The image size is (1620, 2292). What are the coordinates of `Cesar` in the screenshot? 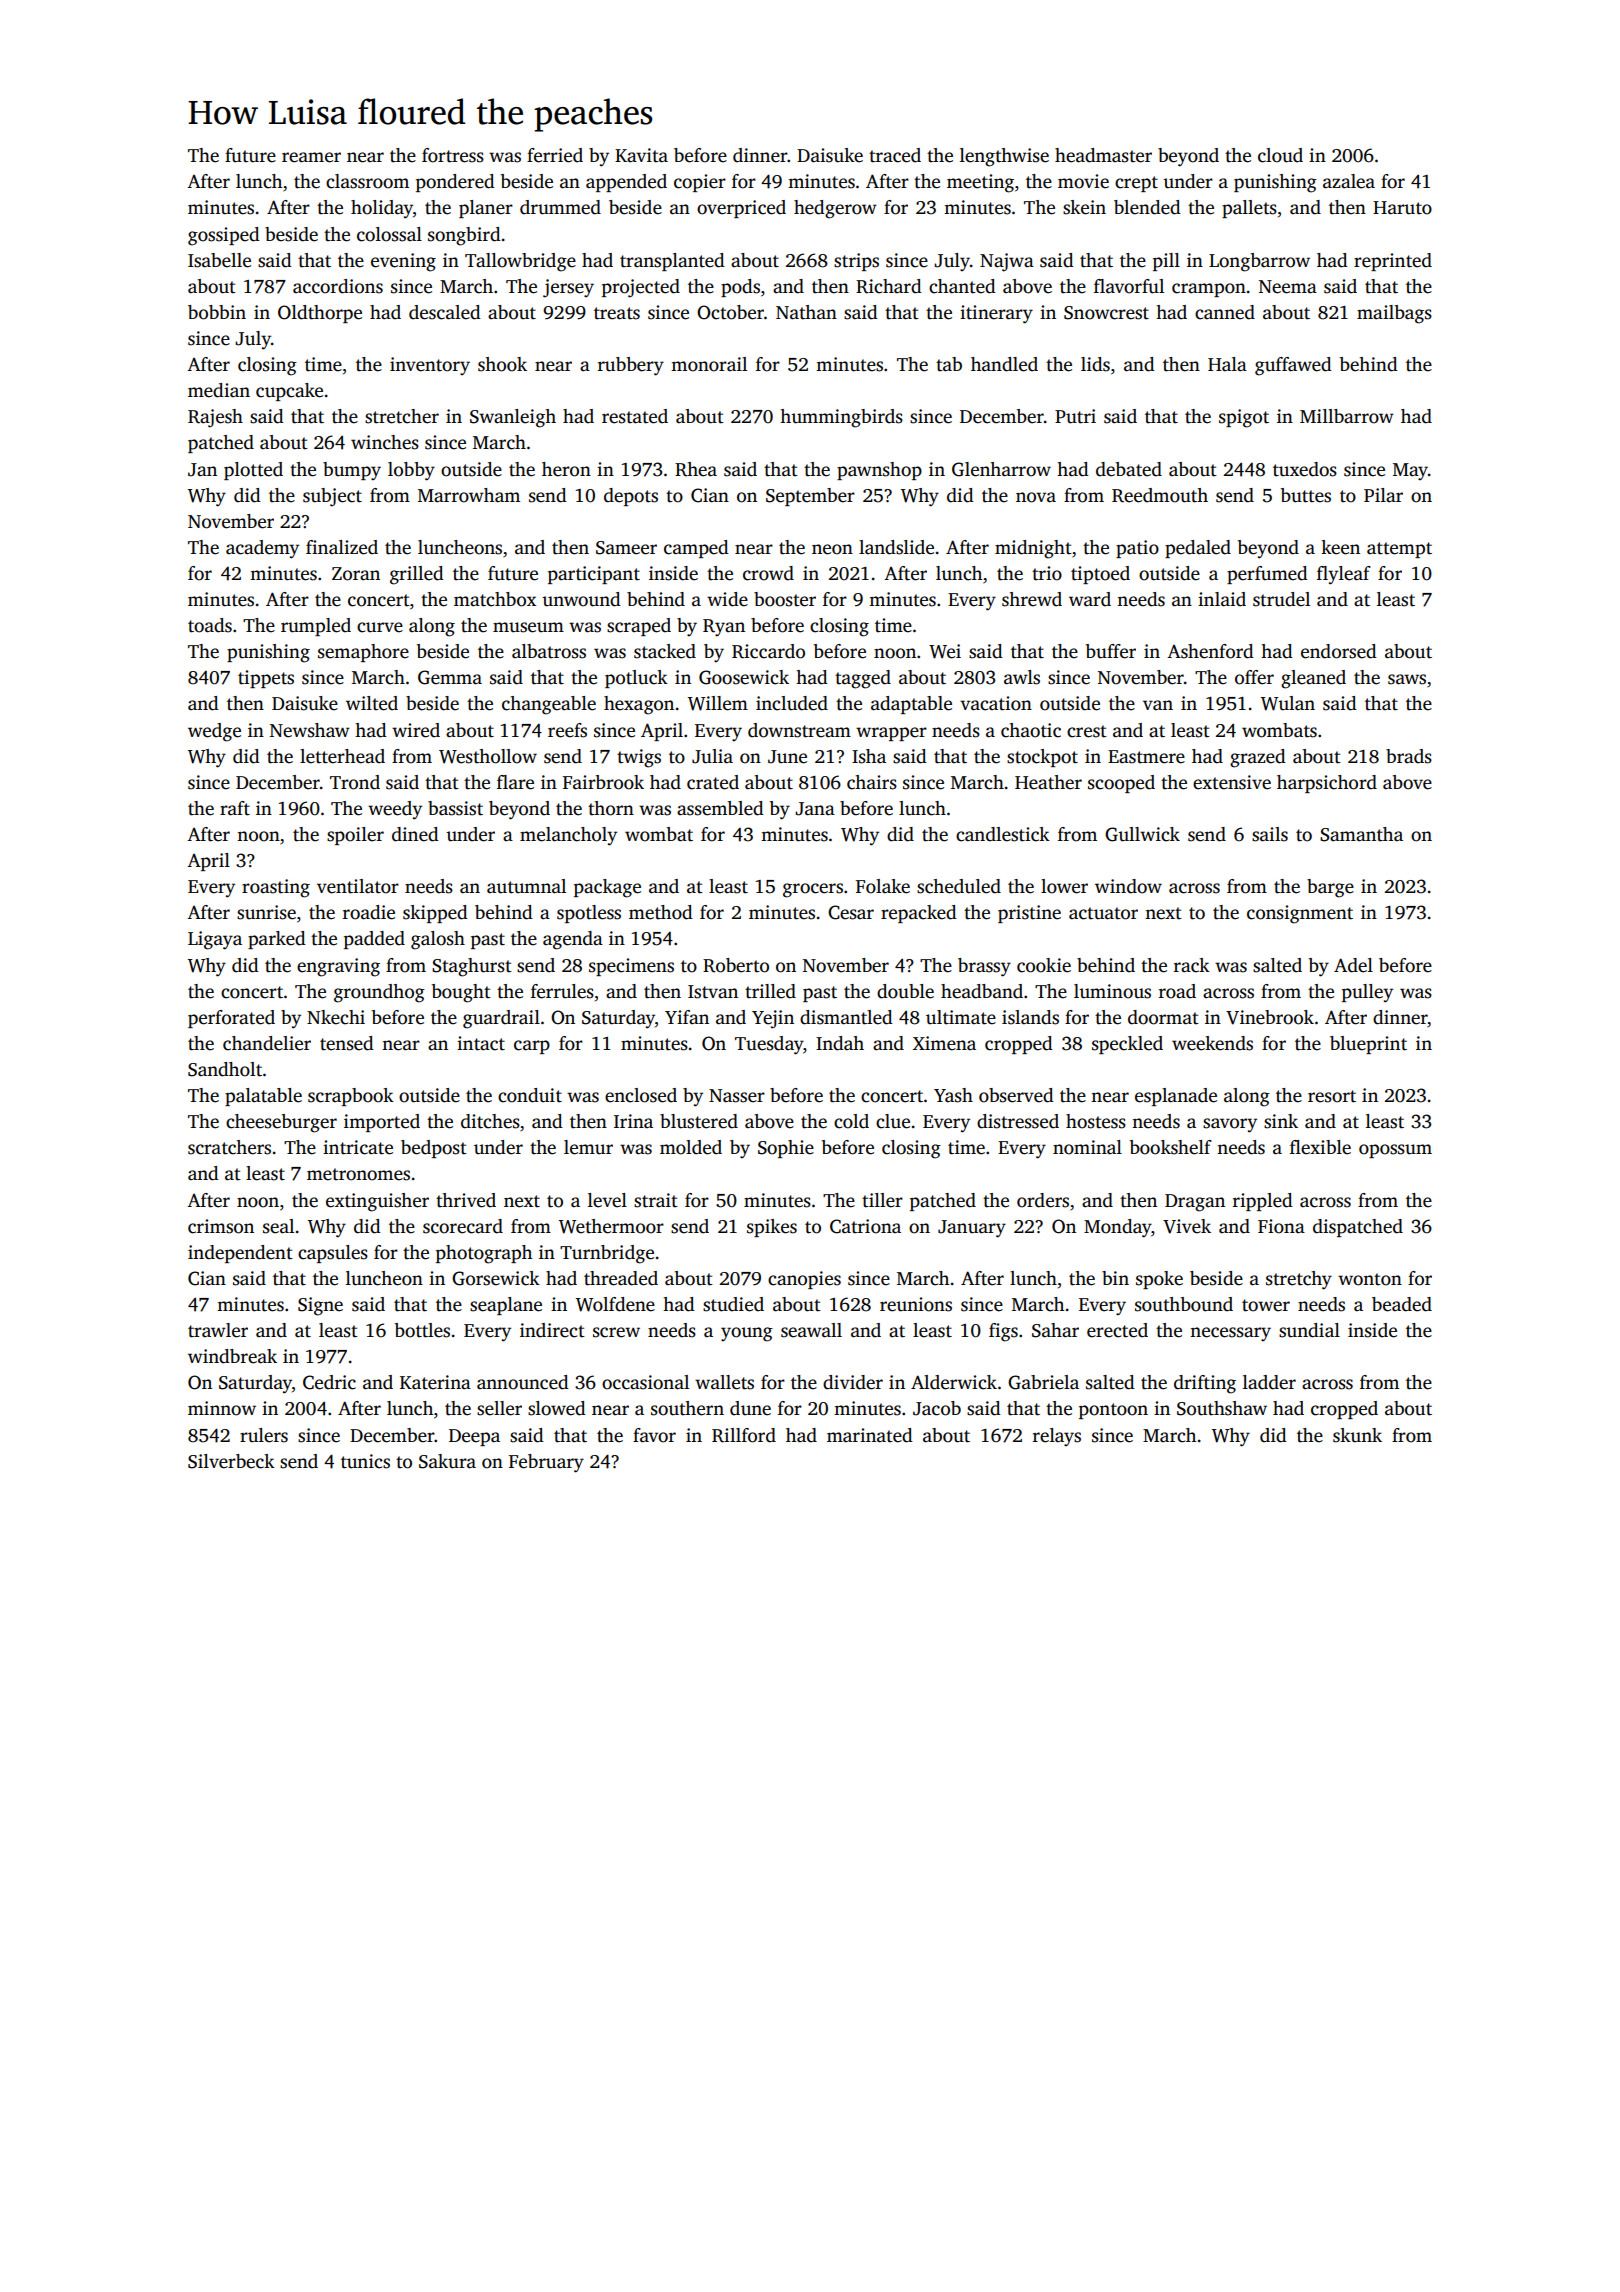 It's located at (851, 912).
